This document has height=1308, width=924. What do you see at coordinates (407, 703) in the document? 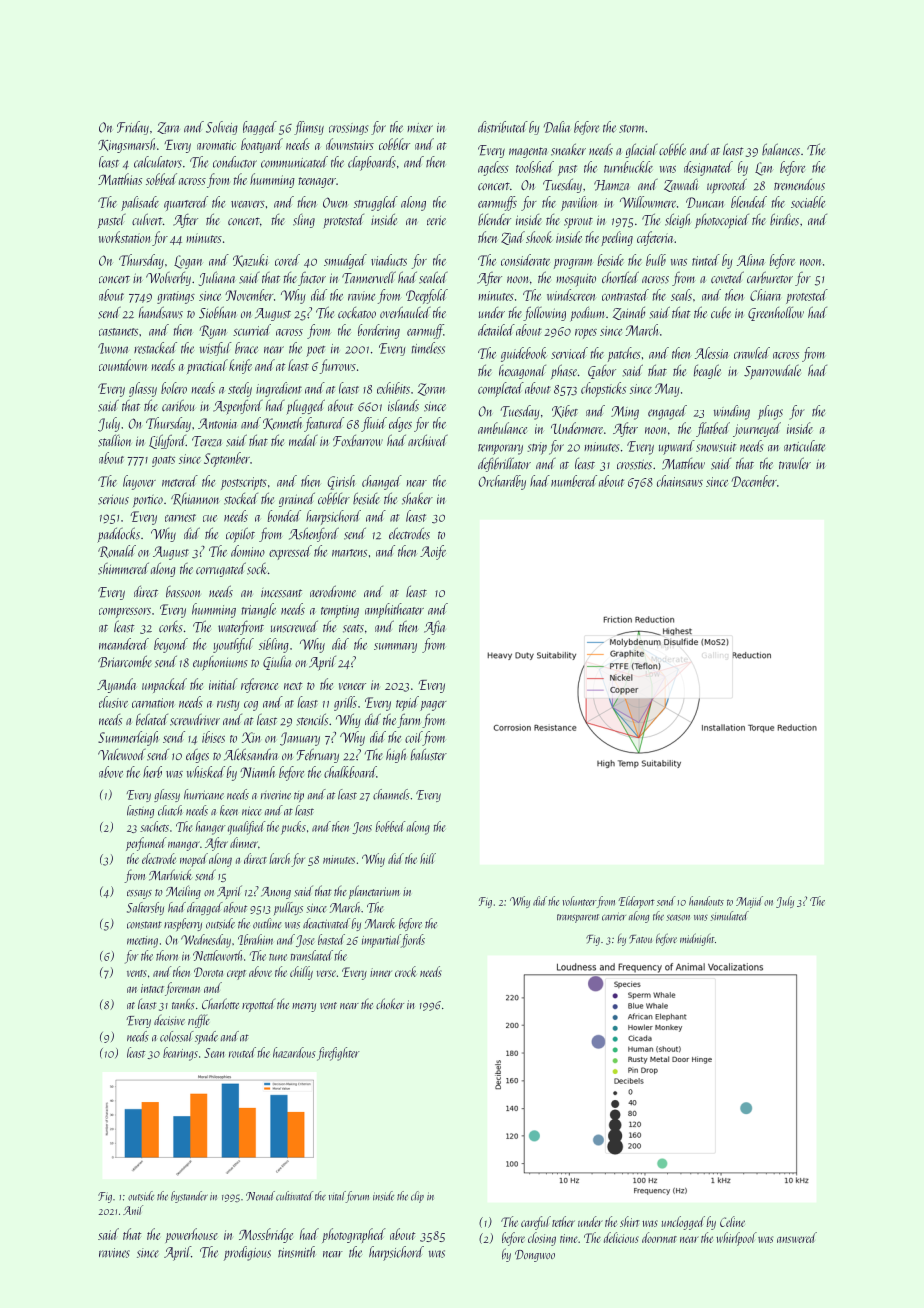
I see `tepid` at bounding box center [407, 703].
